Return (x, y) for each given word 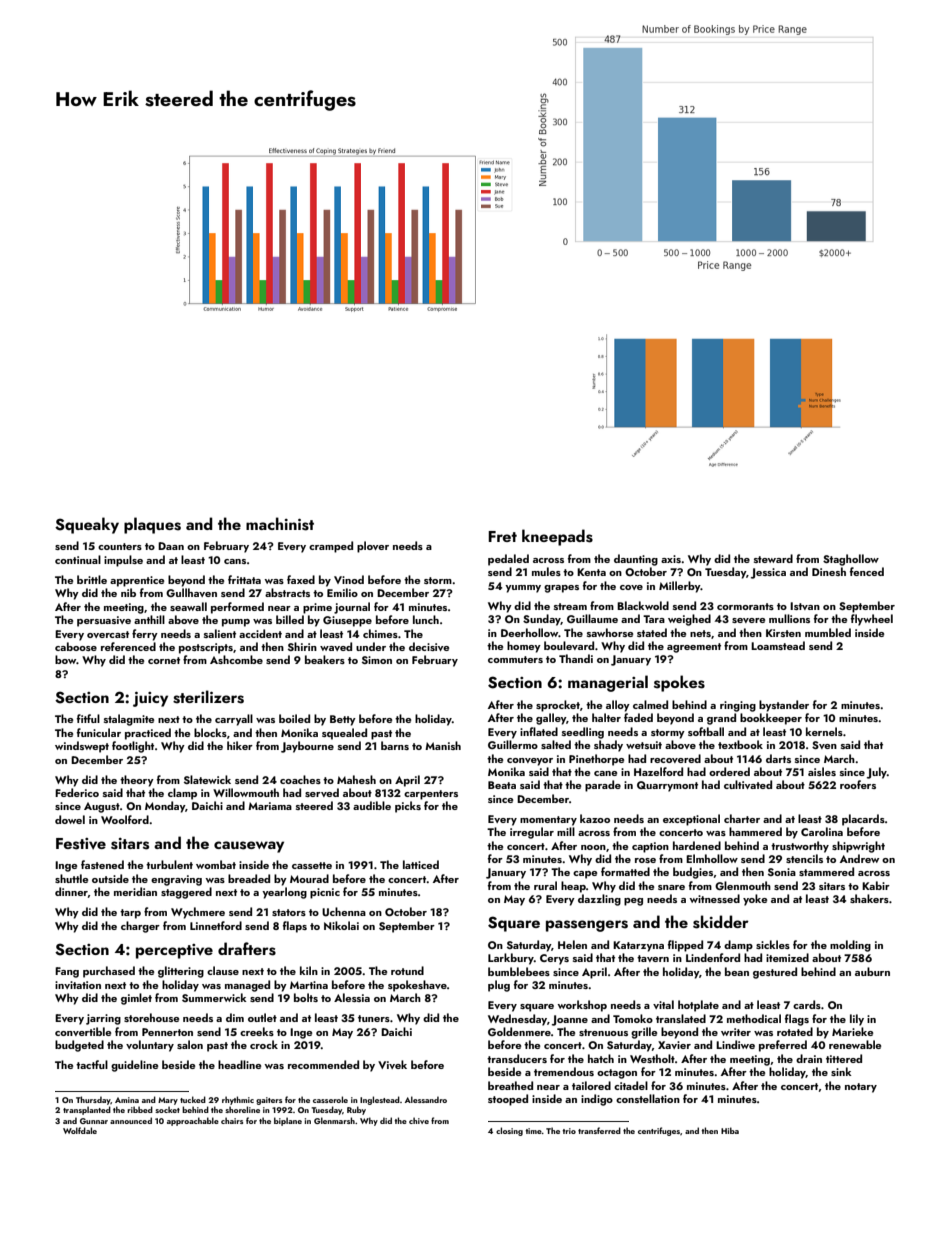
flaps (295, 927)
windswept (82, 747)
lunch (426, 619)
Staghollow (851, 560)
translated (681, 1018)
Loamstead (778, 645)
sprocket (558, 706)
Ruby (356, 1110)
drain (809, 1058)
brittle (92, 579)
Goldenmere (519, 1031)
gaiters (269, 1101)
